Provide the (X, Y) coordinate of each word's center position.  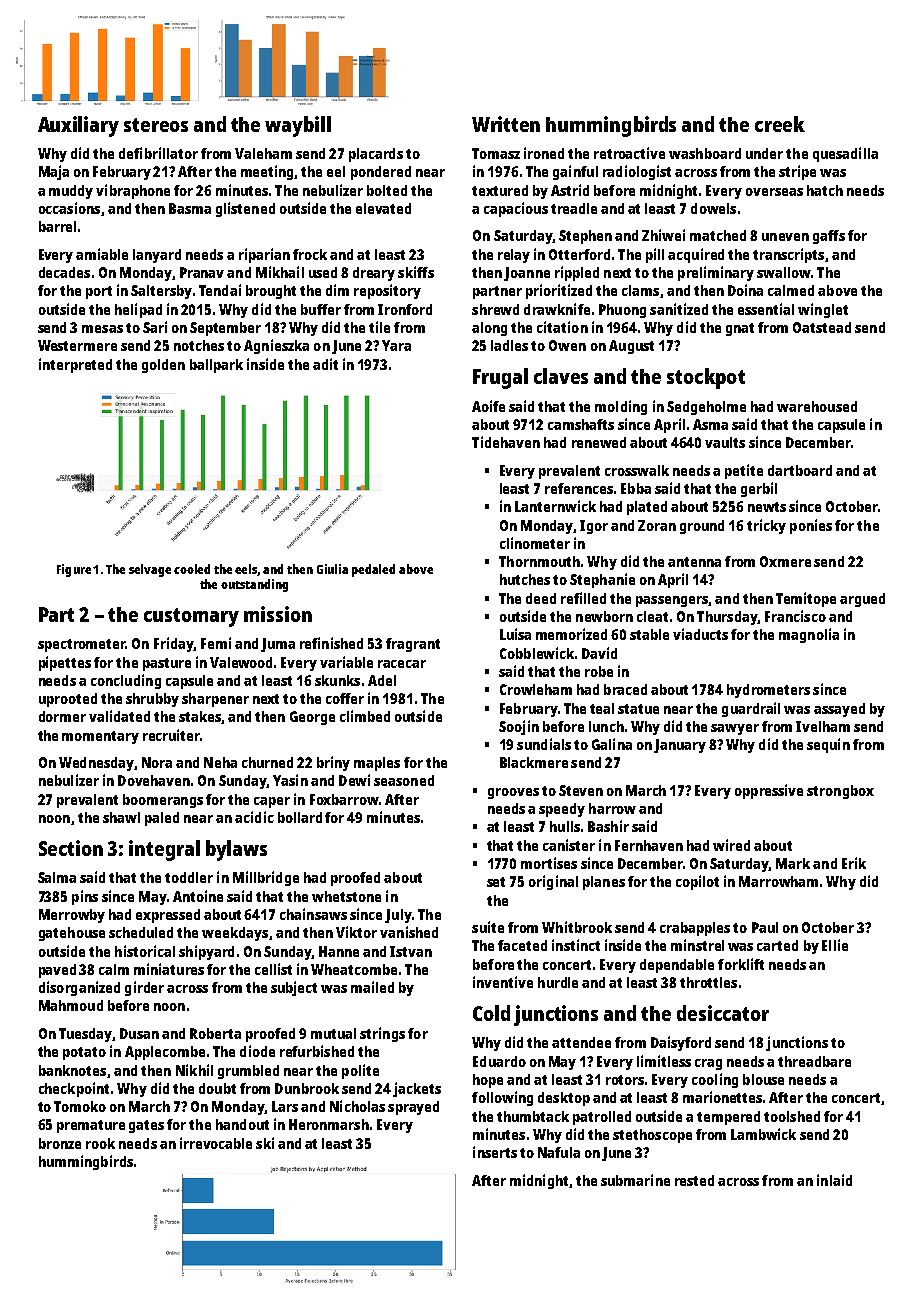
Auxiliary (78, 126)
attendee (581, 1042)
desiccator (723, 1013)
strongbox (840, 792)
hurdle (558, 982)
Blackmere (534, 762)
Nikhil (194, 1070)
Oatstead (822, 327)
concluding (126, 681)
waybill (298, 126)
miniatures (169, 969)
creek (780, 124)
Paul (765, 927)
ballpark (216, 366)
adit (325, 364)
